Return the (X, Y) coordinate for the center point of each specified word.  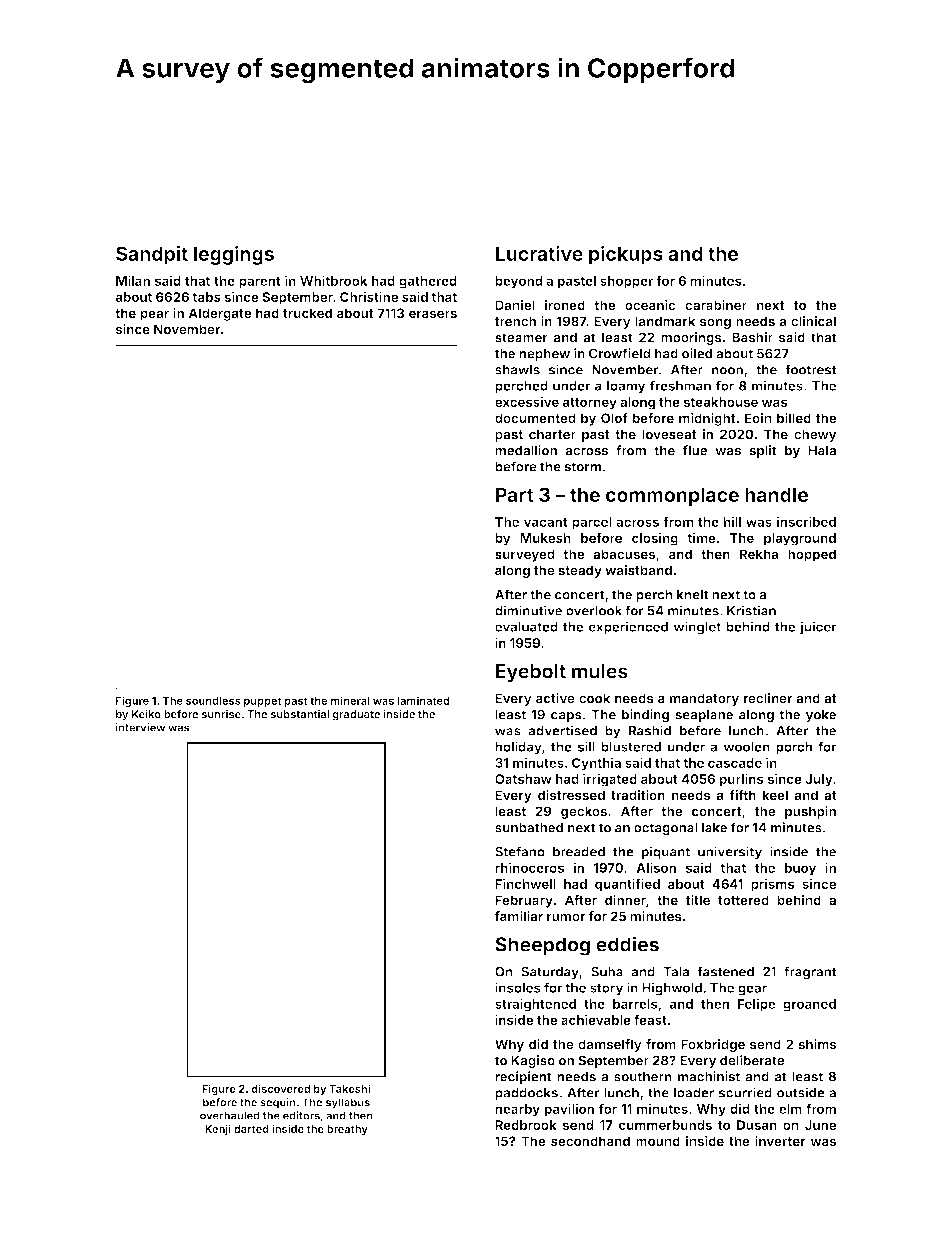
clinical (813, 321)
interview (140, 727)
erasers (433, 314)
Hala (822, 450)
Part (515, 494)
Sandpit (152, 255)
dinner (625, 900)
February (524, 901)
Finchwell (525, 883)
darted (251, 1129)
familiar (519, 916)
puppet (262, 702)
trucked (307, 313)
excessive (527, 401)
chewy (815, 435)
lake (714, 827)
